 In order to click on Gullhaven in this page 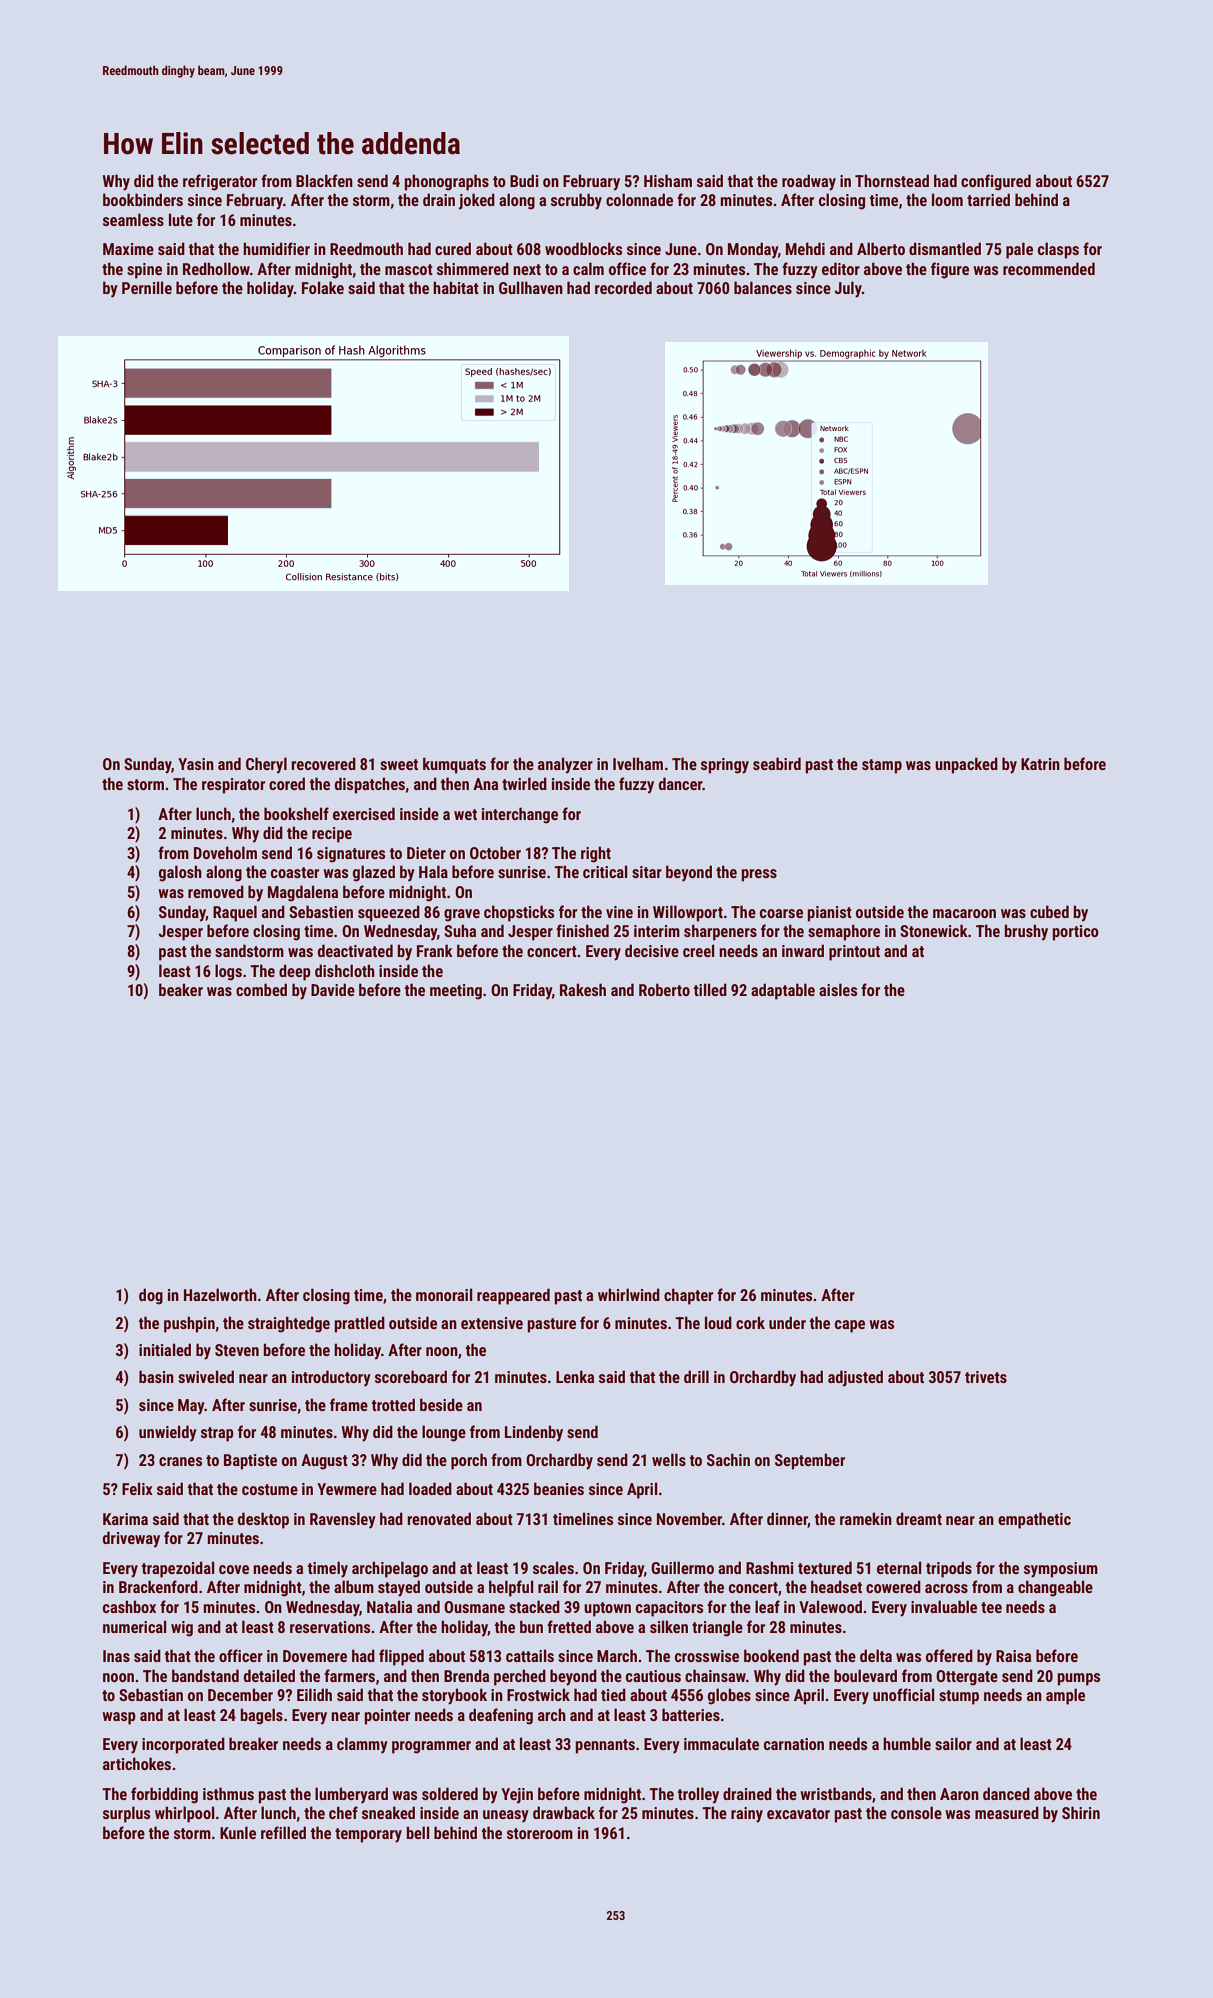, I will do `click(531, 287)`.
